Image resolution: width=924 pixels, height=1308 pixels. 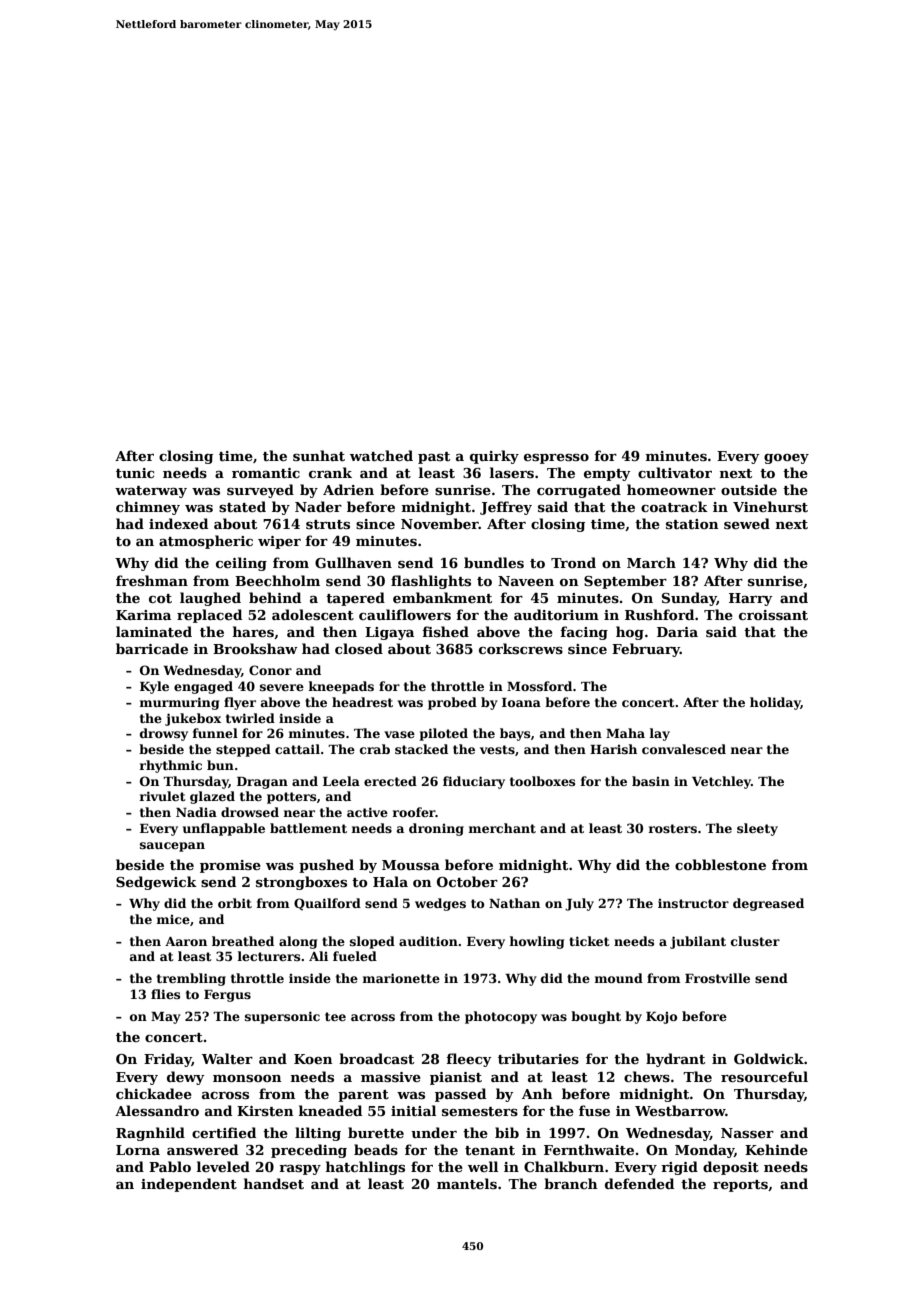 I want to click on semesters, so click(x=480, y=1111).
